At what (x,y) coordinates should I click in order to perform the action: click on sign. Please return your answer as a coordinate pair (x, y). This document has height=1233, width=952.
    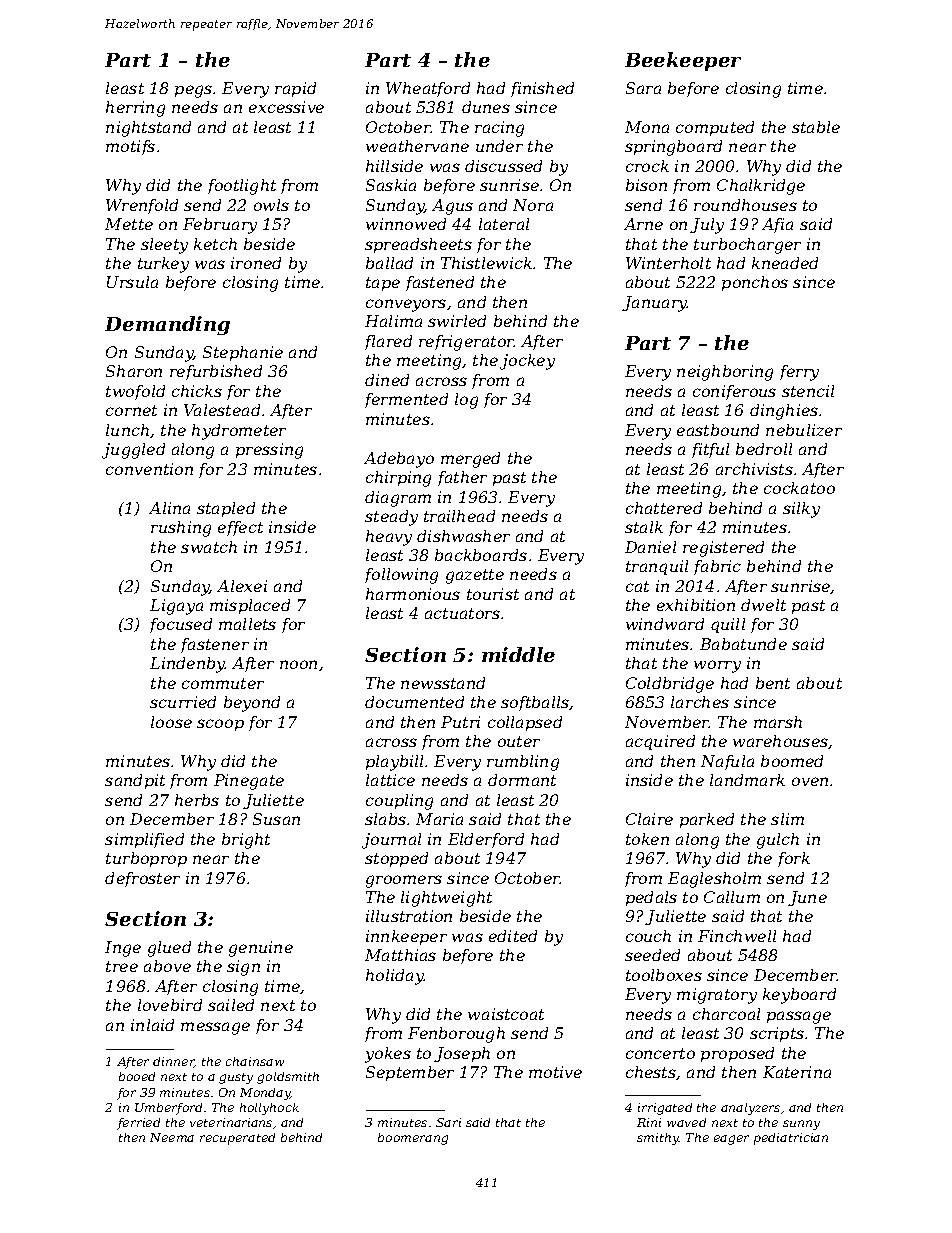
    Looking at the image, I should click on (243, 968).
